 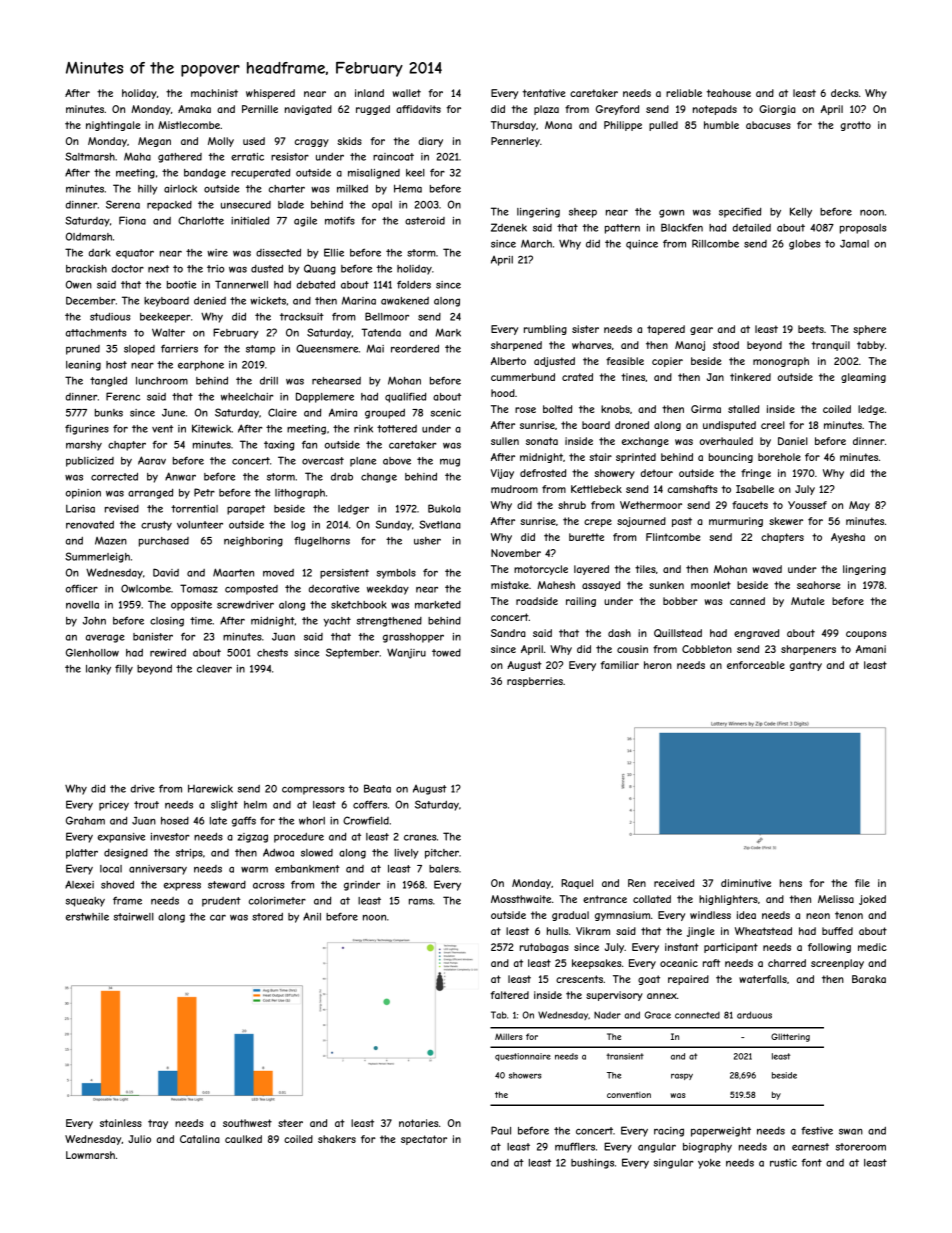 I want to click on sonata, so click(x=542, y=441).
